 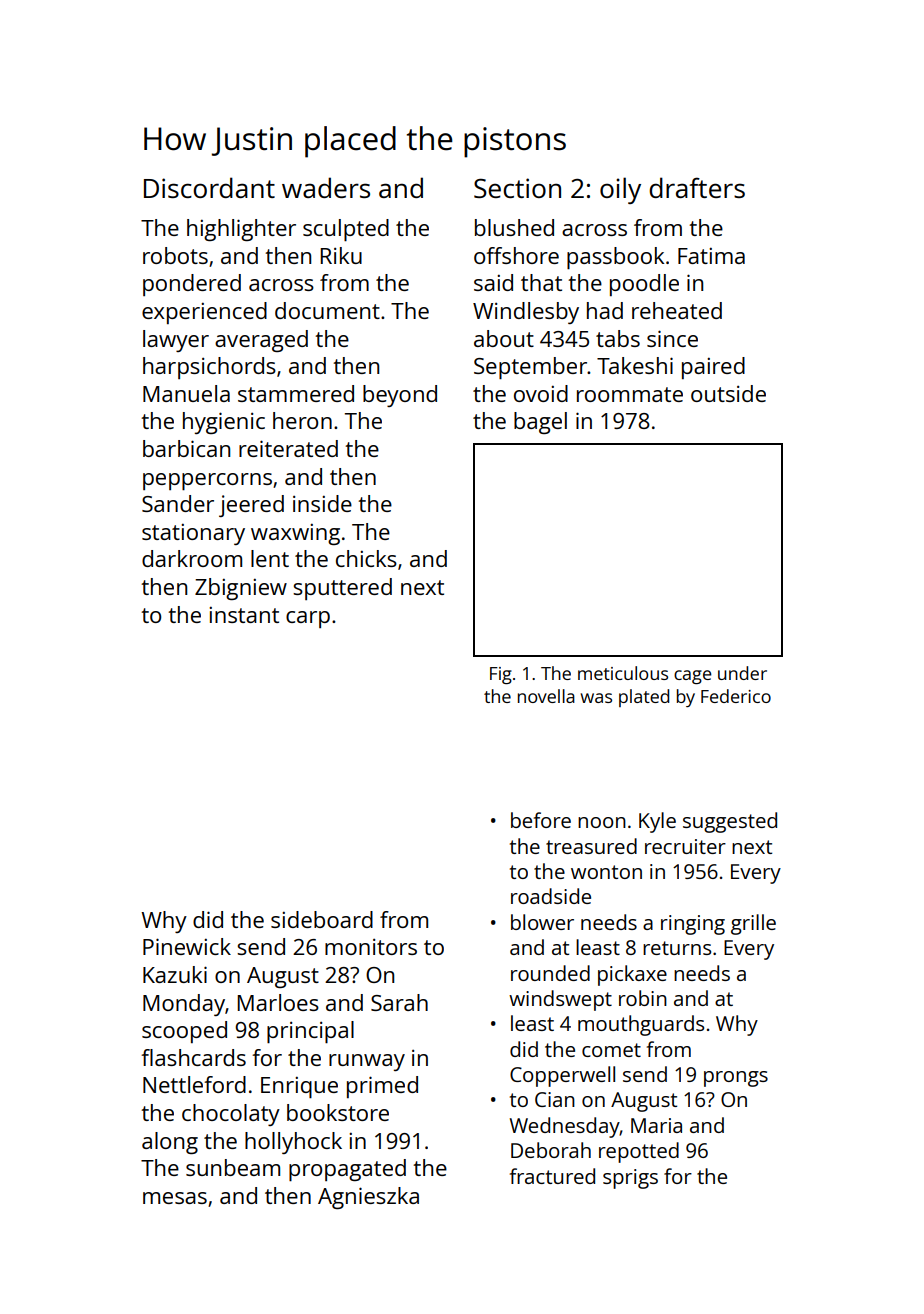 I want to click on cage, so click(x=693, y=677).
